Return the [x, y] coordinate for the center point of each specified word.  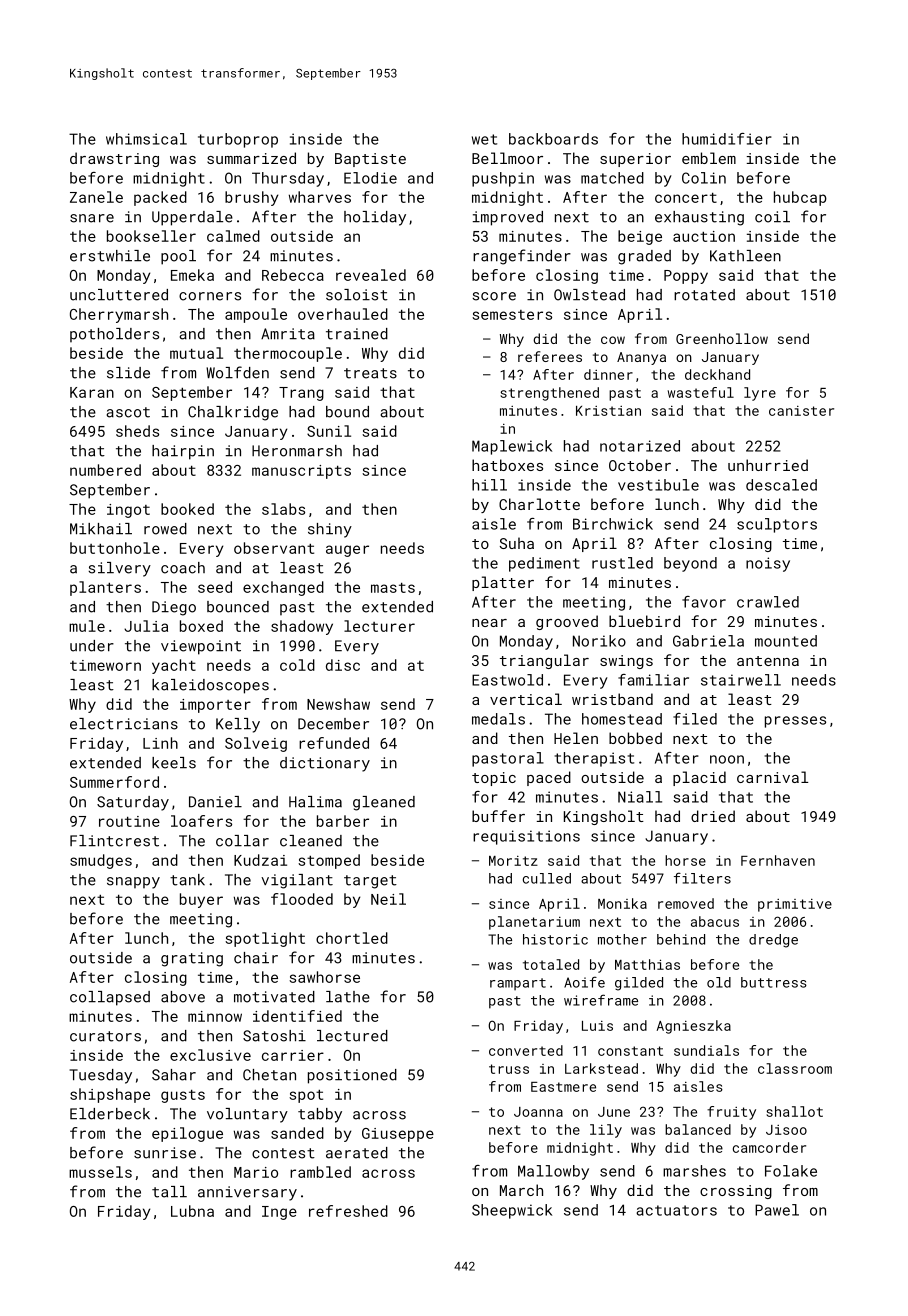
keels [174, 763]
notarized [640, 446]
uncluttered [119, 295]
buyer [201, 900]
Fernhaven [778, 860]
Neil [388, 899]
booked [187, 509]
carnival [772, 777]
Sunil [329, 431]
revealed [371, 275]
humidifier [727, 139]
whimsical [146, 139]
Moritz [513, 861]
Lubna [192, 1211]
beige [640, 237]
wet [484, 139]
